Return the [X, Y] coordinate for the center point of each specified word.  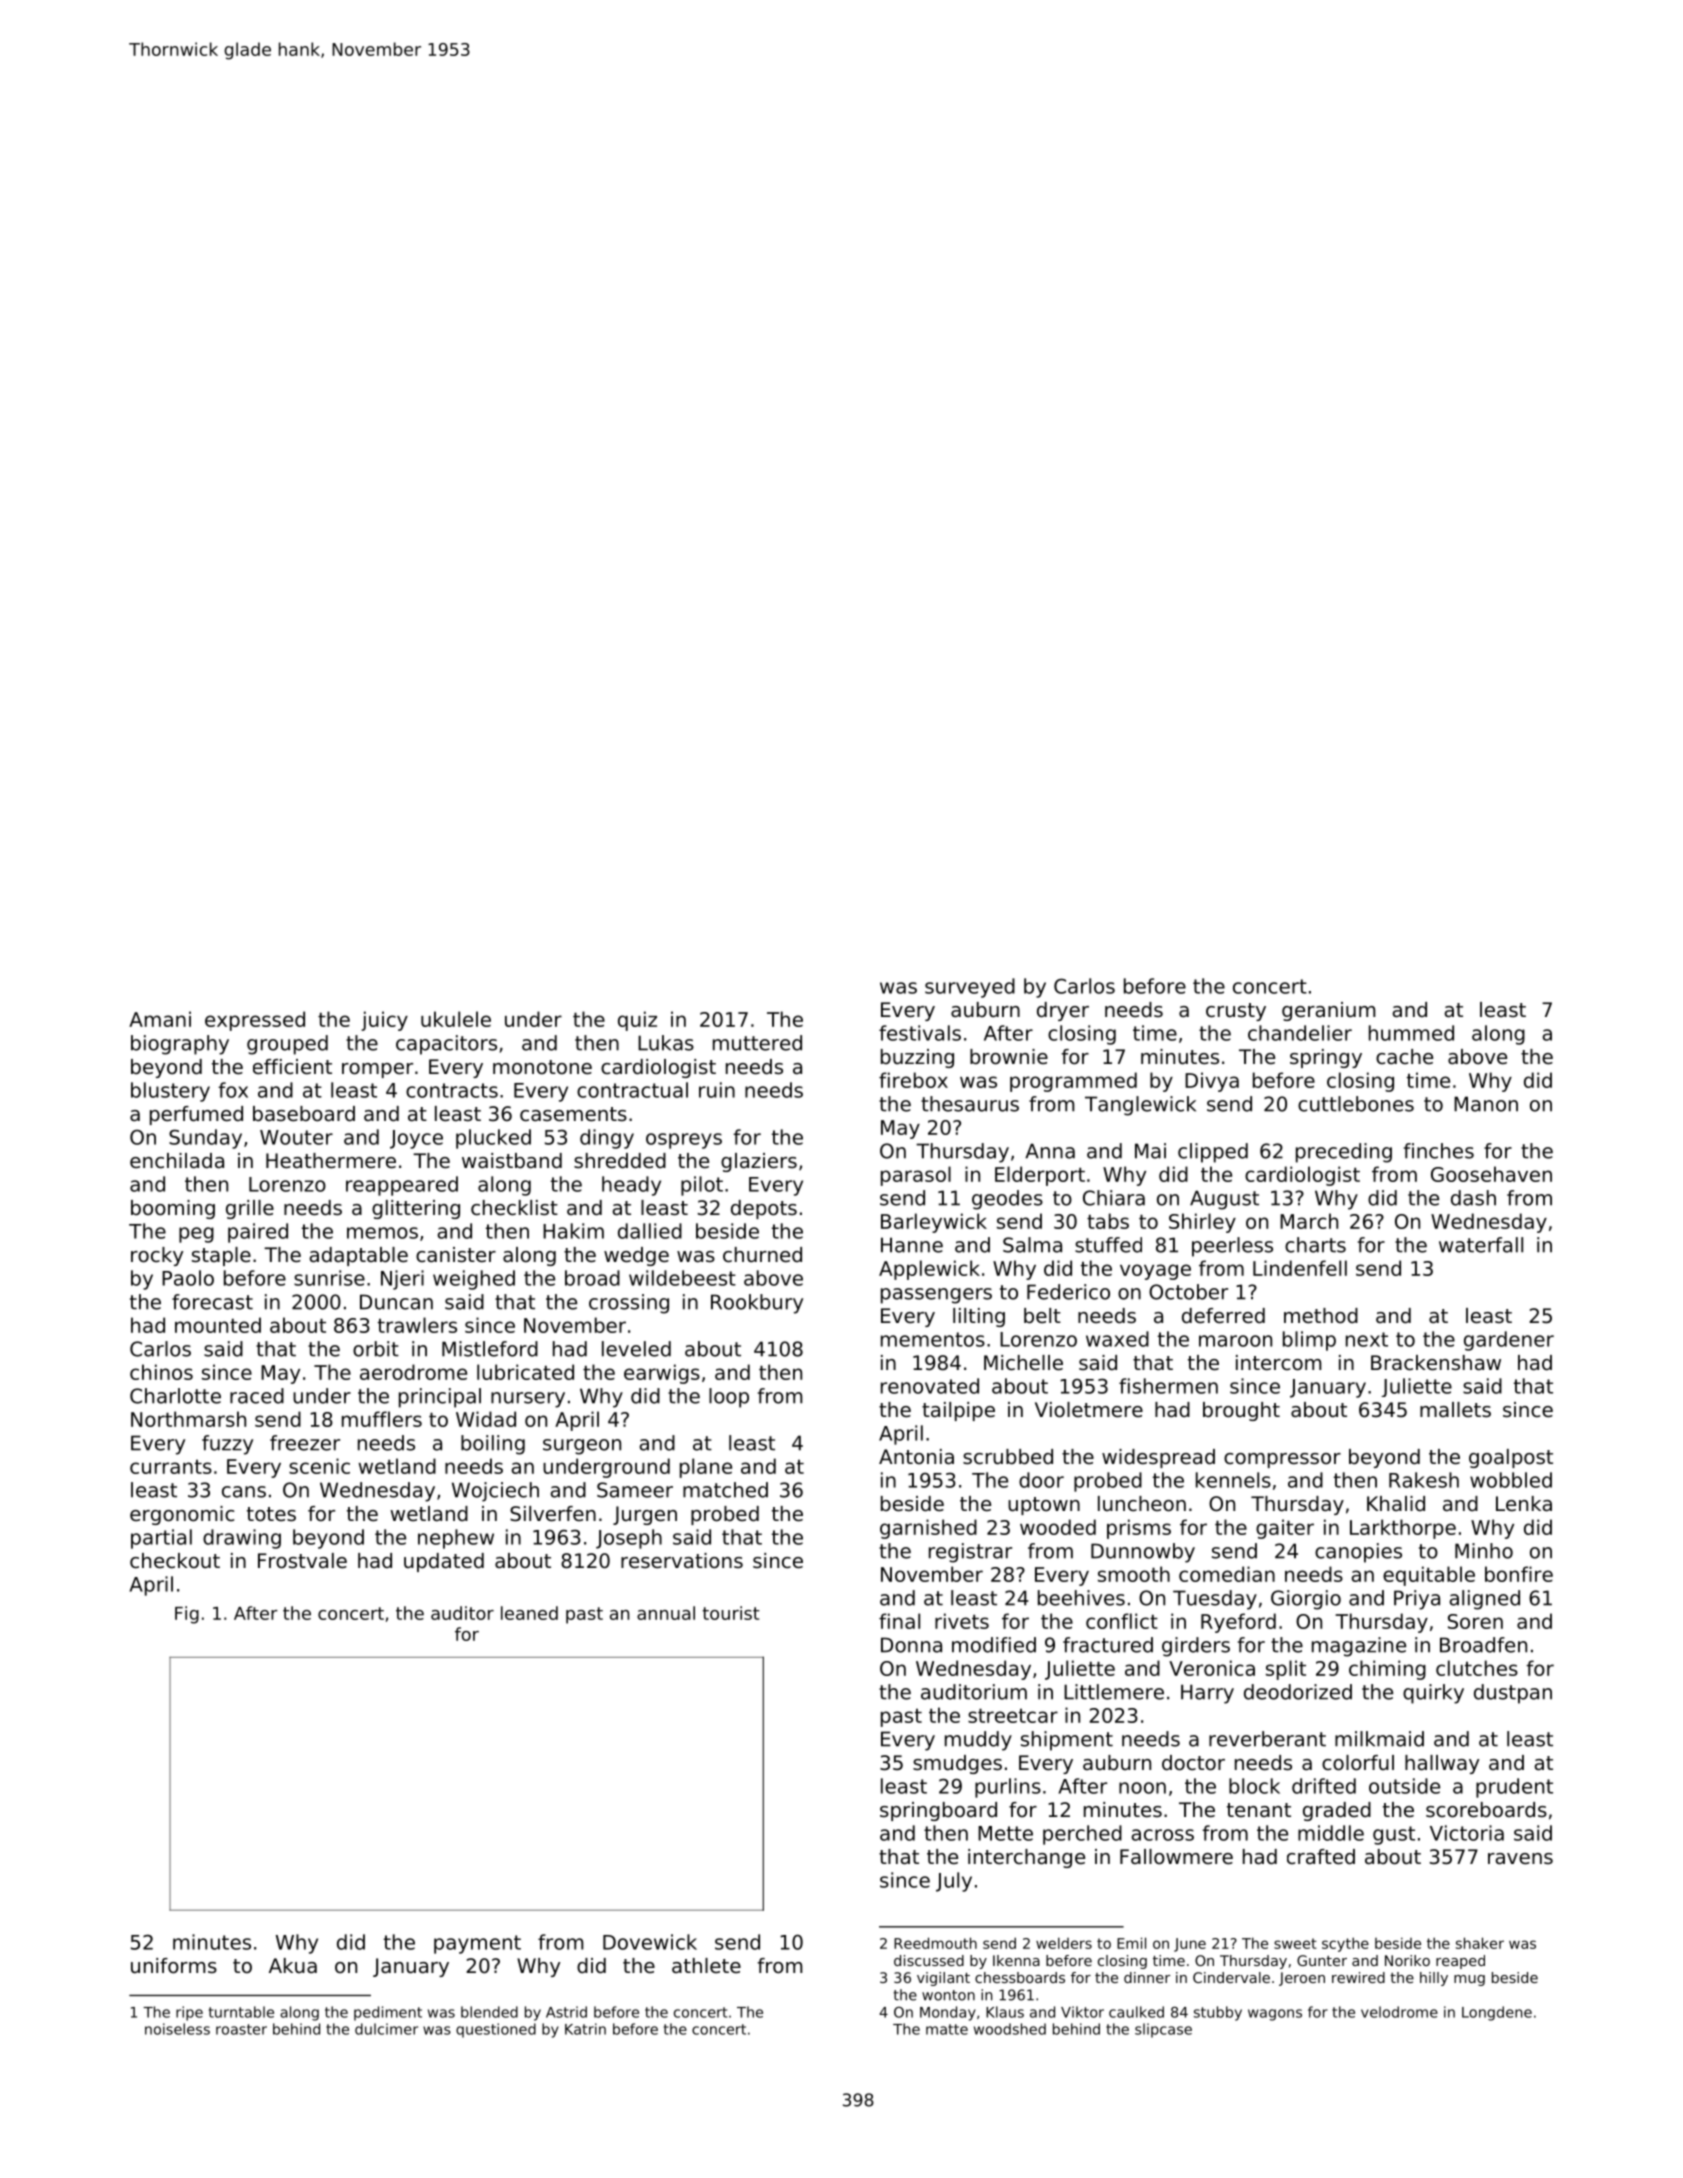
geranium [1328, 1011]
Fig [187, 1615]
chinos [161, 1372]
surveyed [970, 988]
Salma [1032, 1245]
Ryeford [1238, 1623]
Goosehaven [1491, 1174]
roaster [241, 2029]
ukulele [456, 1019]
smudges [957, 1764]
